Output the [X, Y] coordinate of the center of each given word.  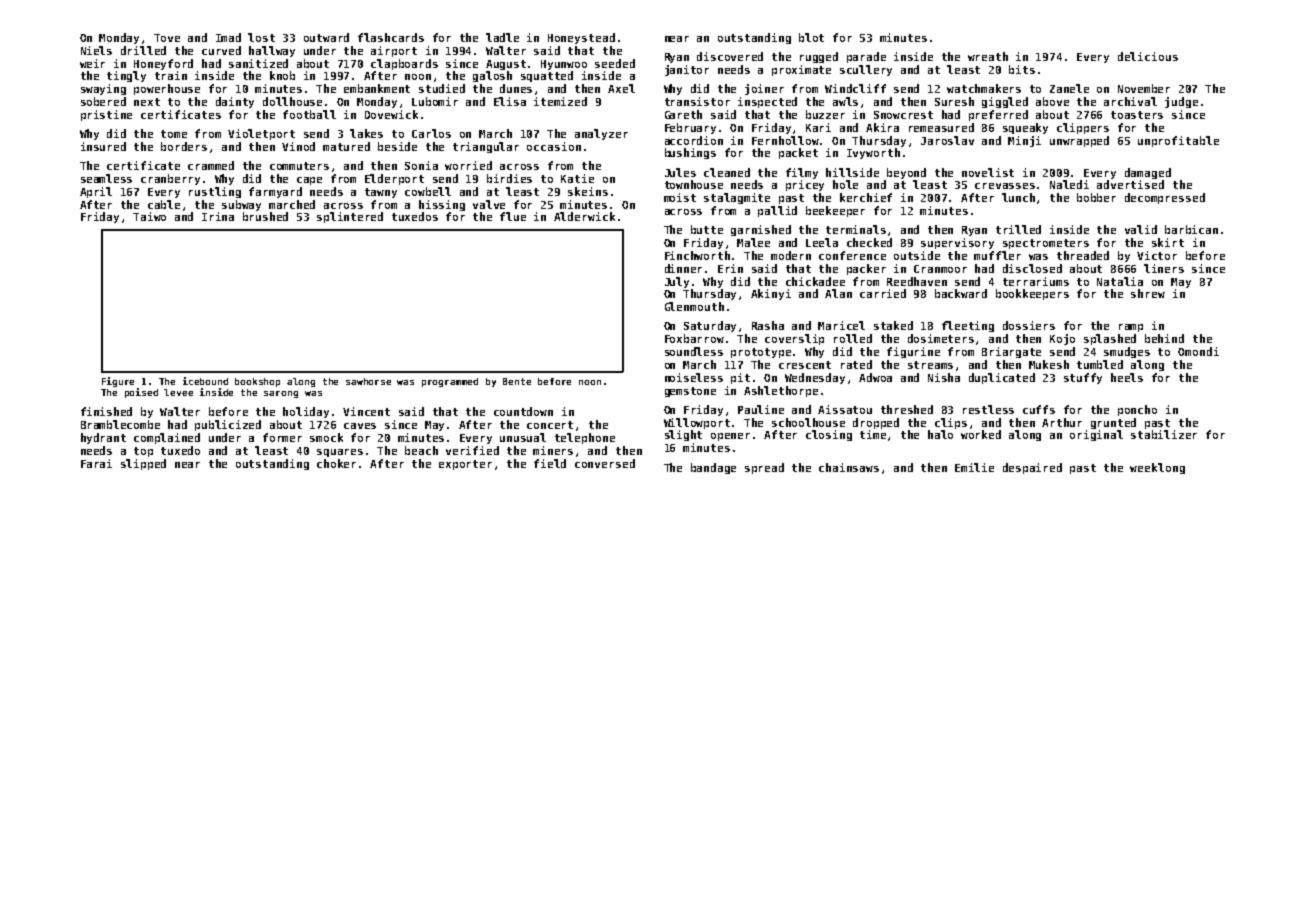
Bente [517, 381]
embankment [377, 88]
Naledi [1069, 184]
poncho [1137, 410]
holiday [306, 412]
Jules [680, 172]
